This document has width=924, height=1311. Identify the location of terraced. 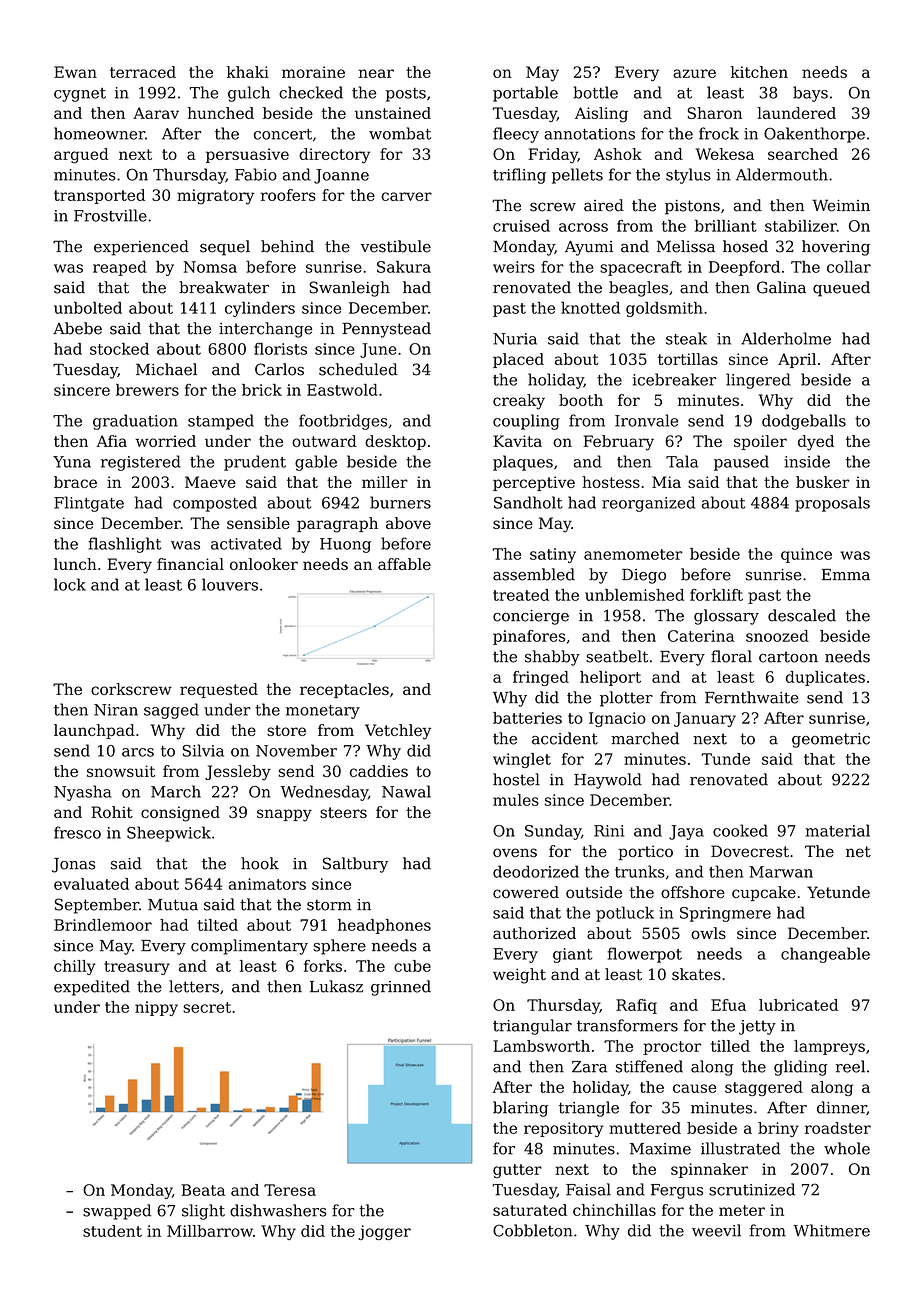
(143, 72).
